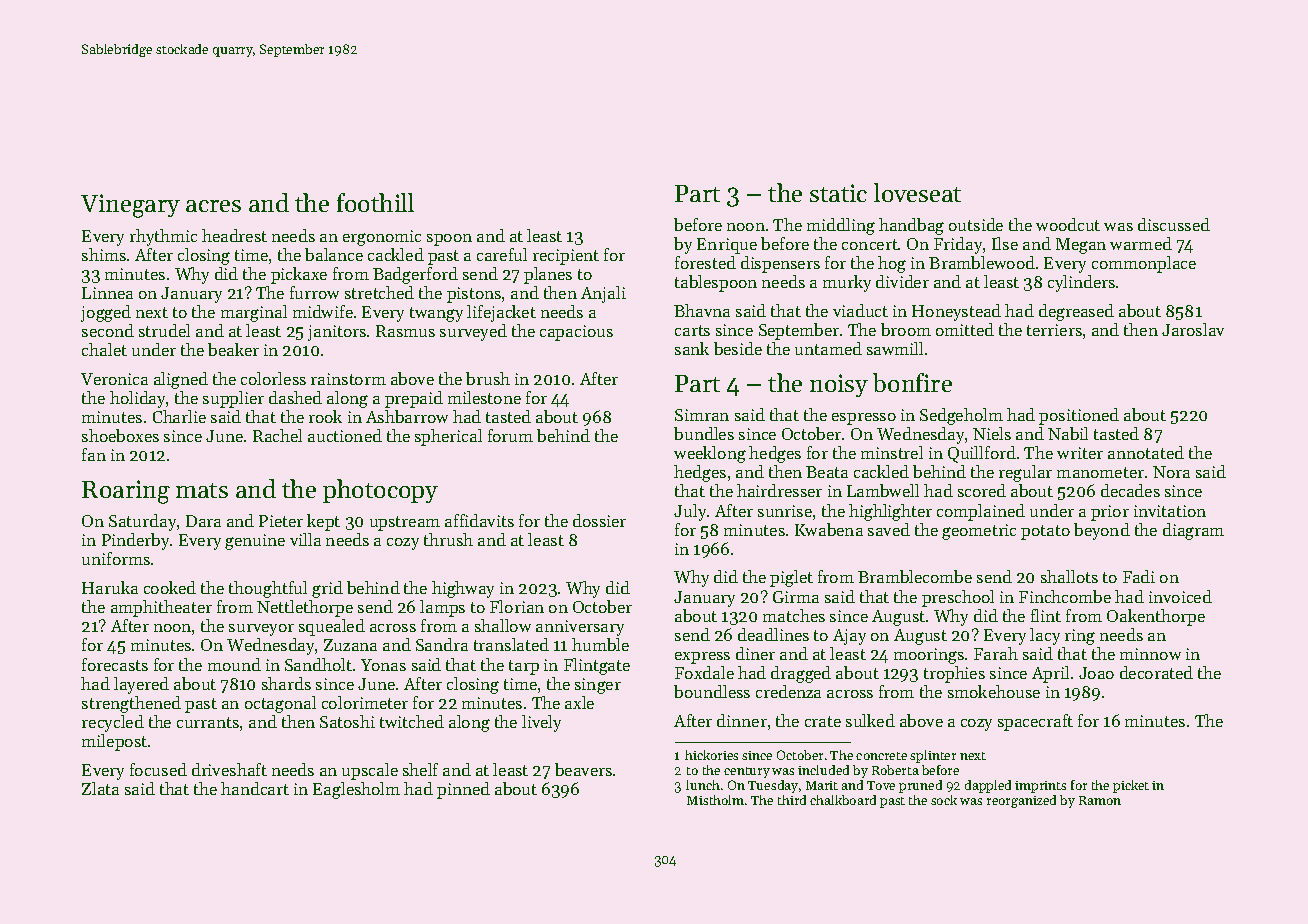 Image resolution: width=1308 pixels, height=924 pixels. Describe the element at coordinates (100, 788) in the image. I see `Zlata` at that location.
